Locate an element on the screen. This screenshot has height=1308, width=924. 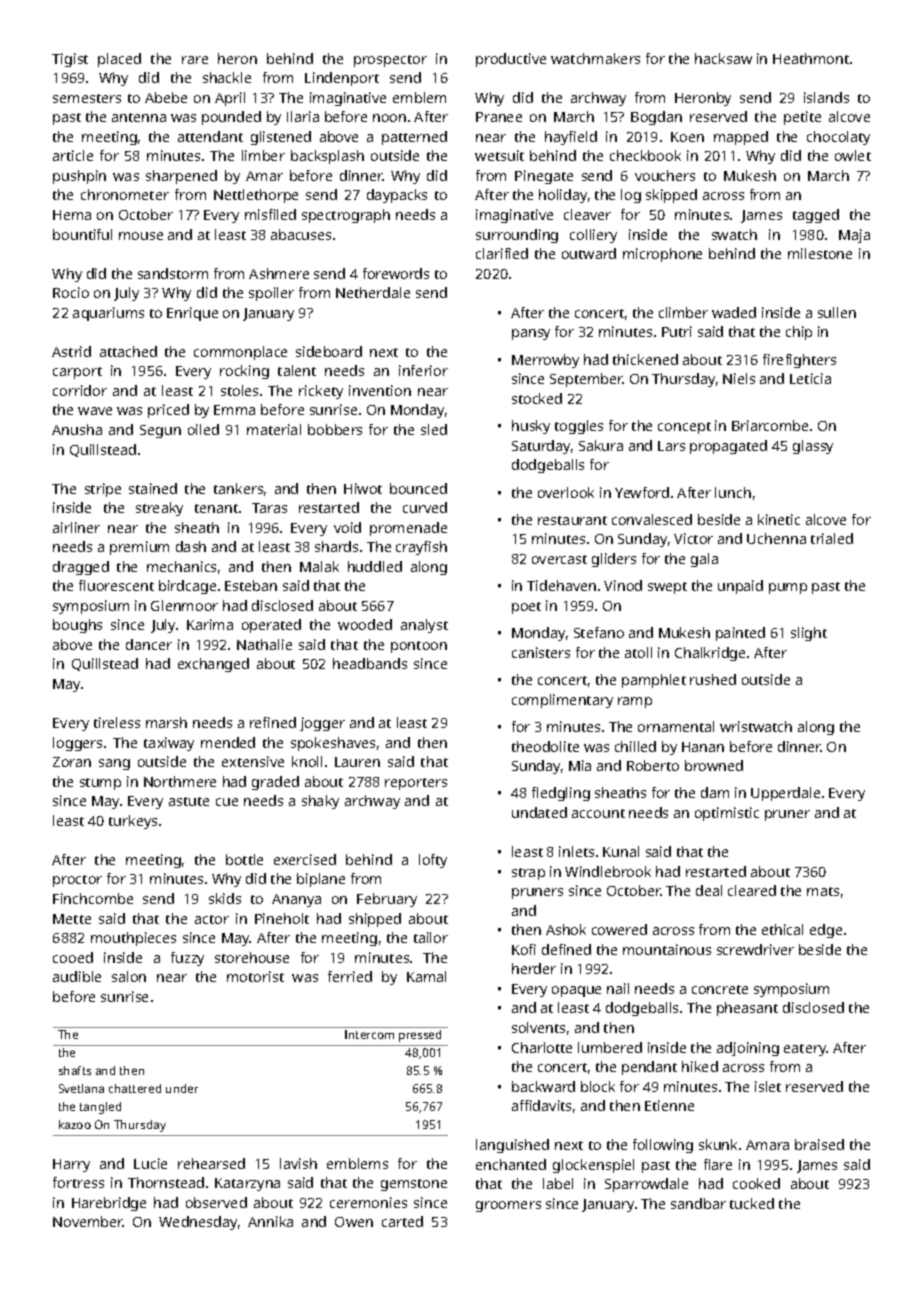
deal is located at coordinates (709, 890).
